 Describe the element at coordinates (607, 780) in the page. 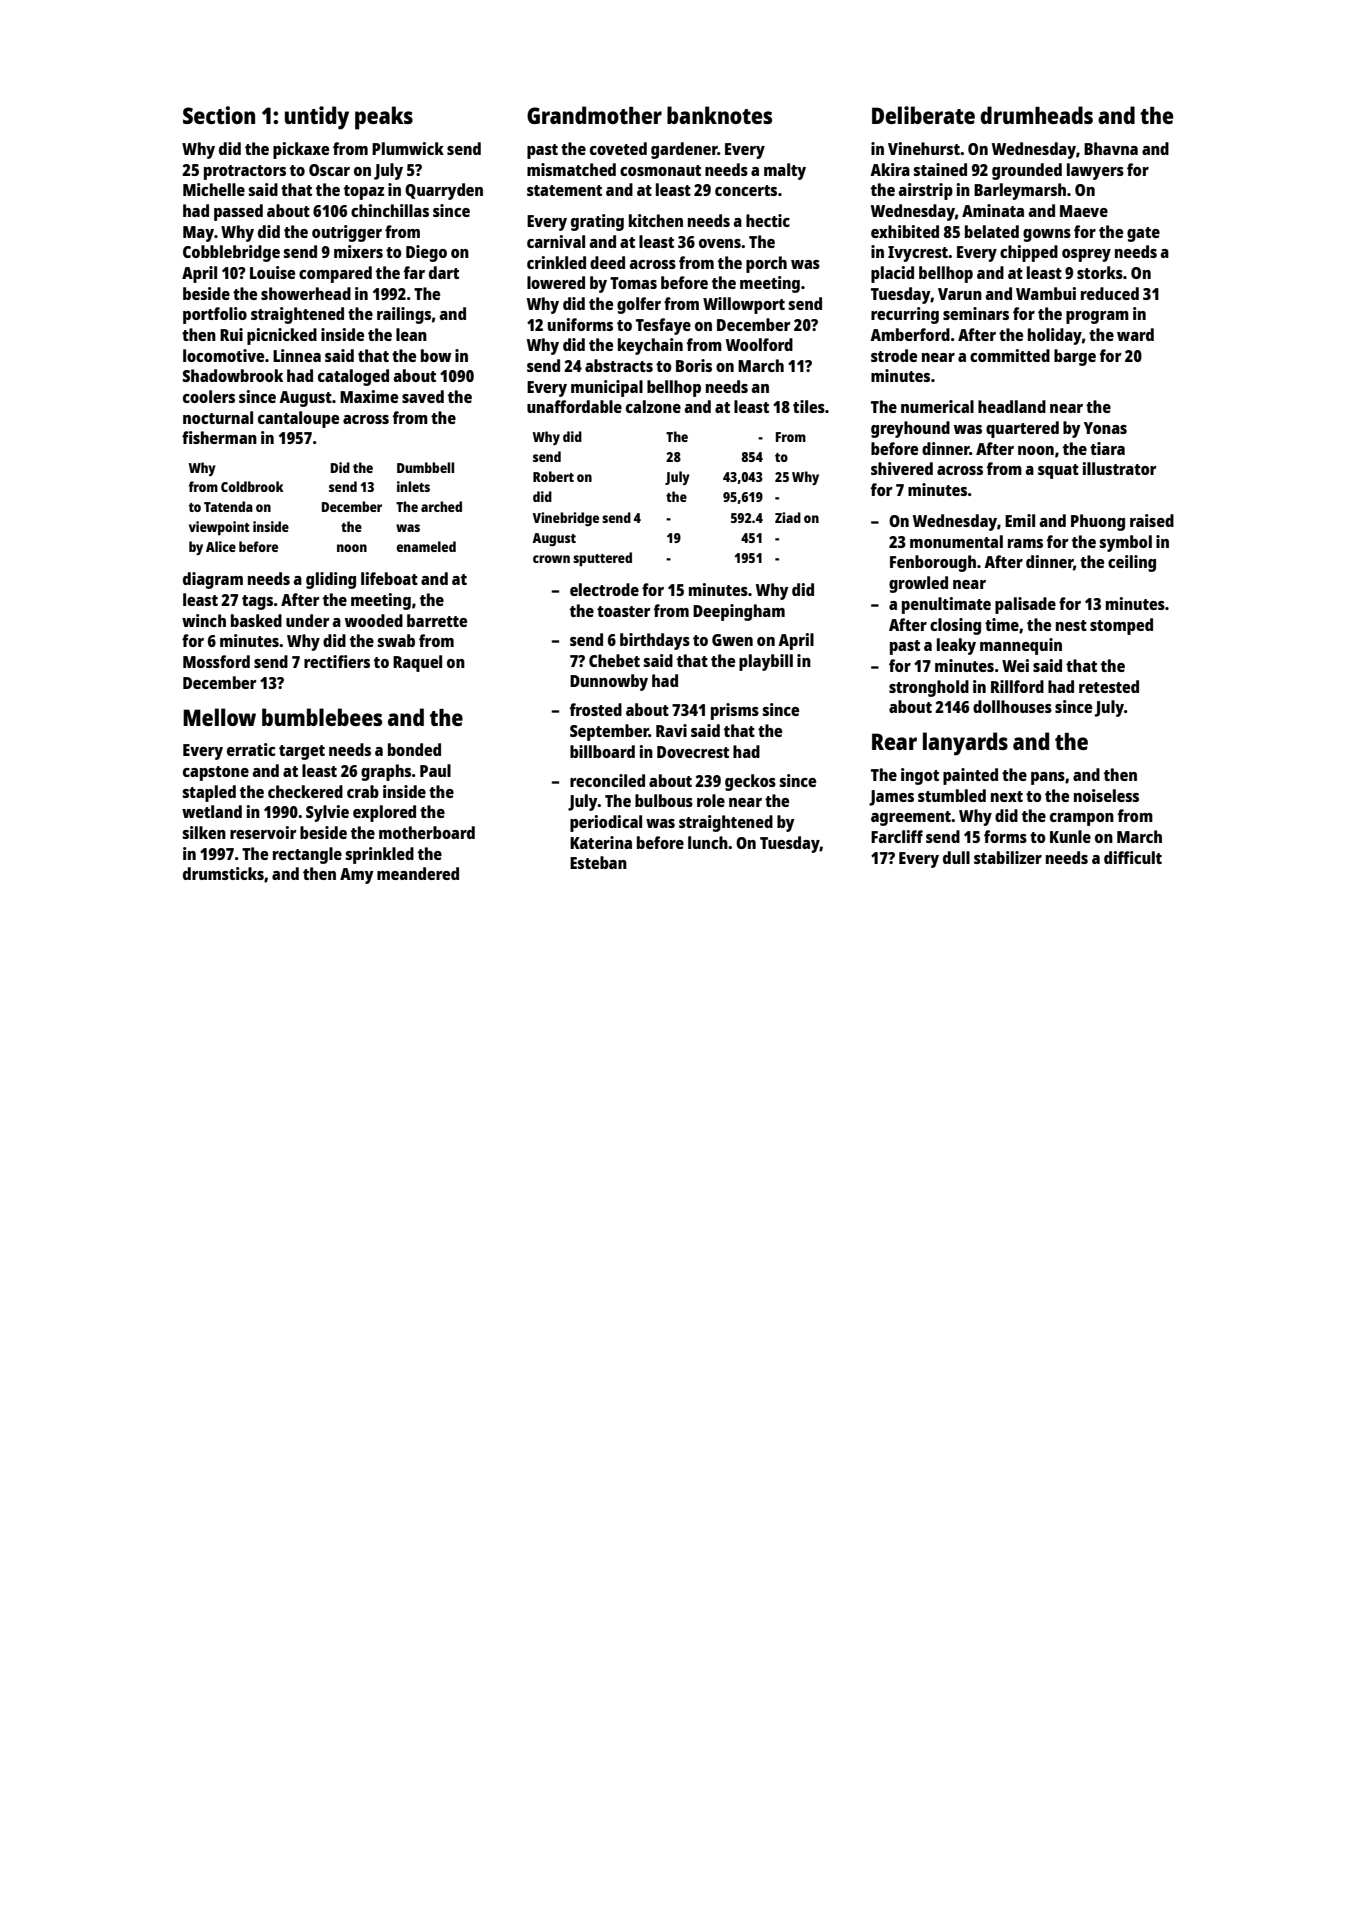

I see `reconciled` at that location.
